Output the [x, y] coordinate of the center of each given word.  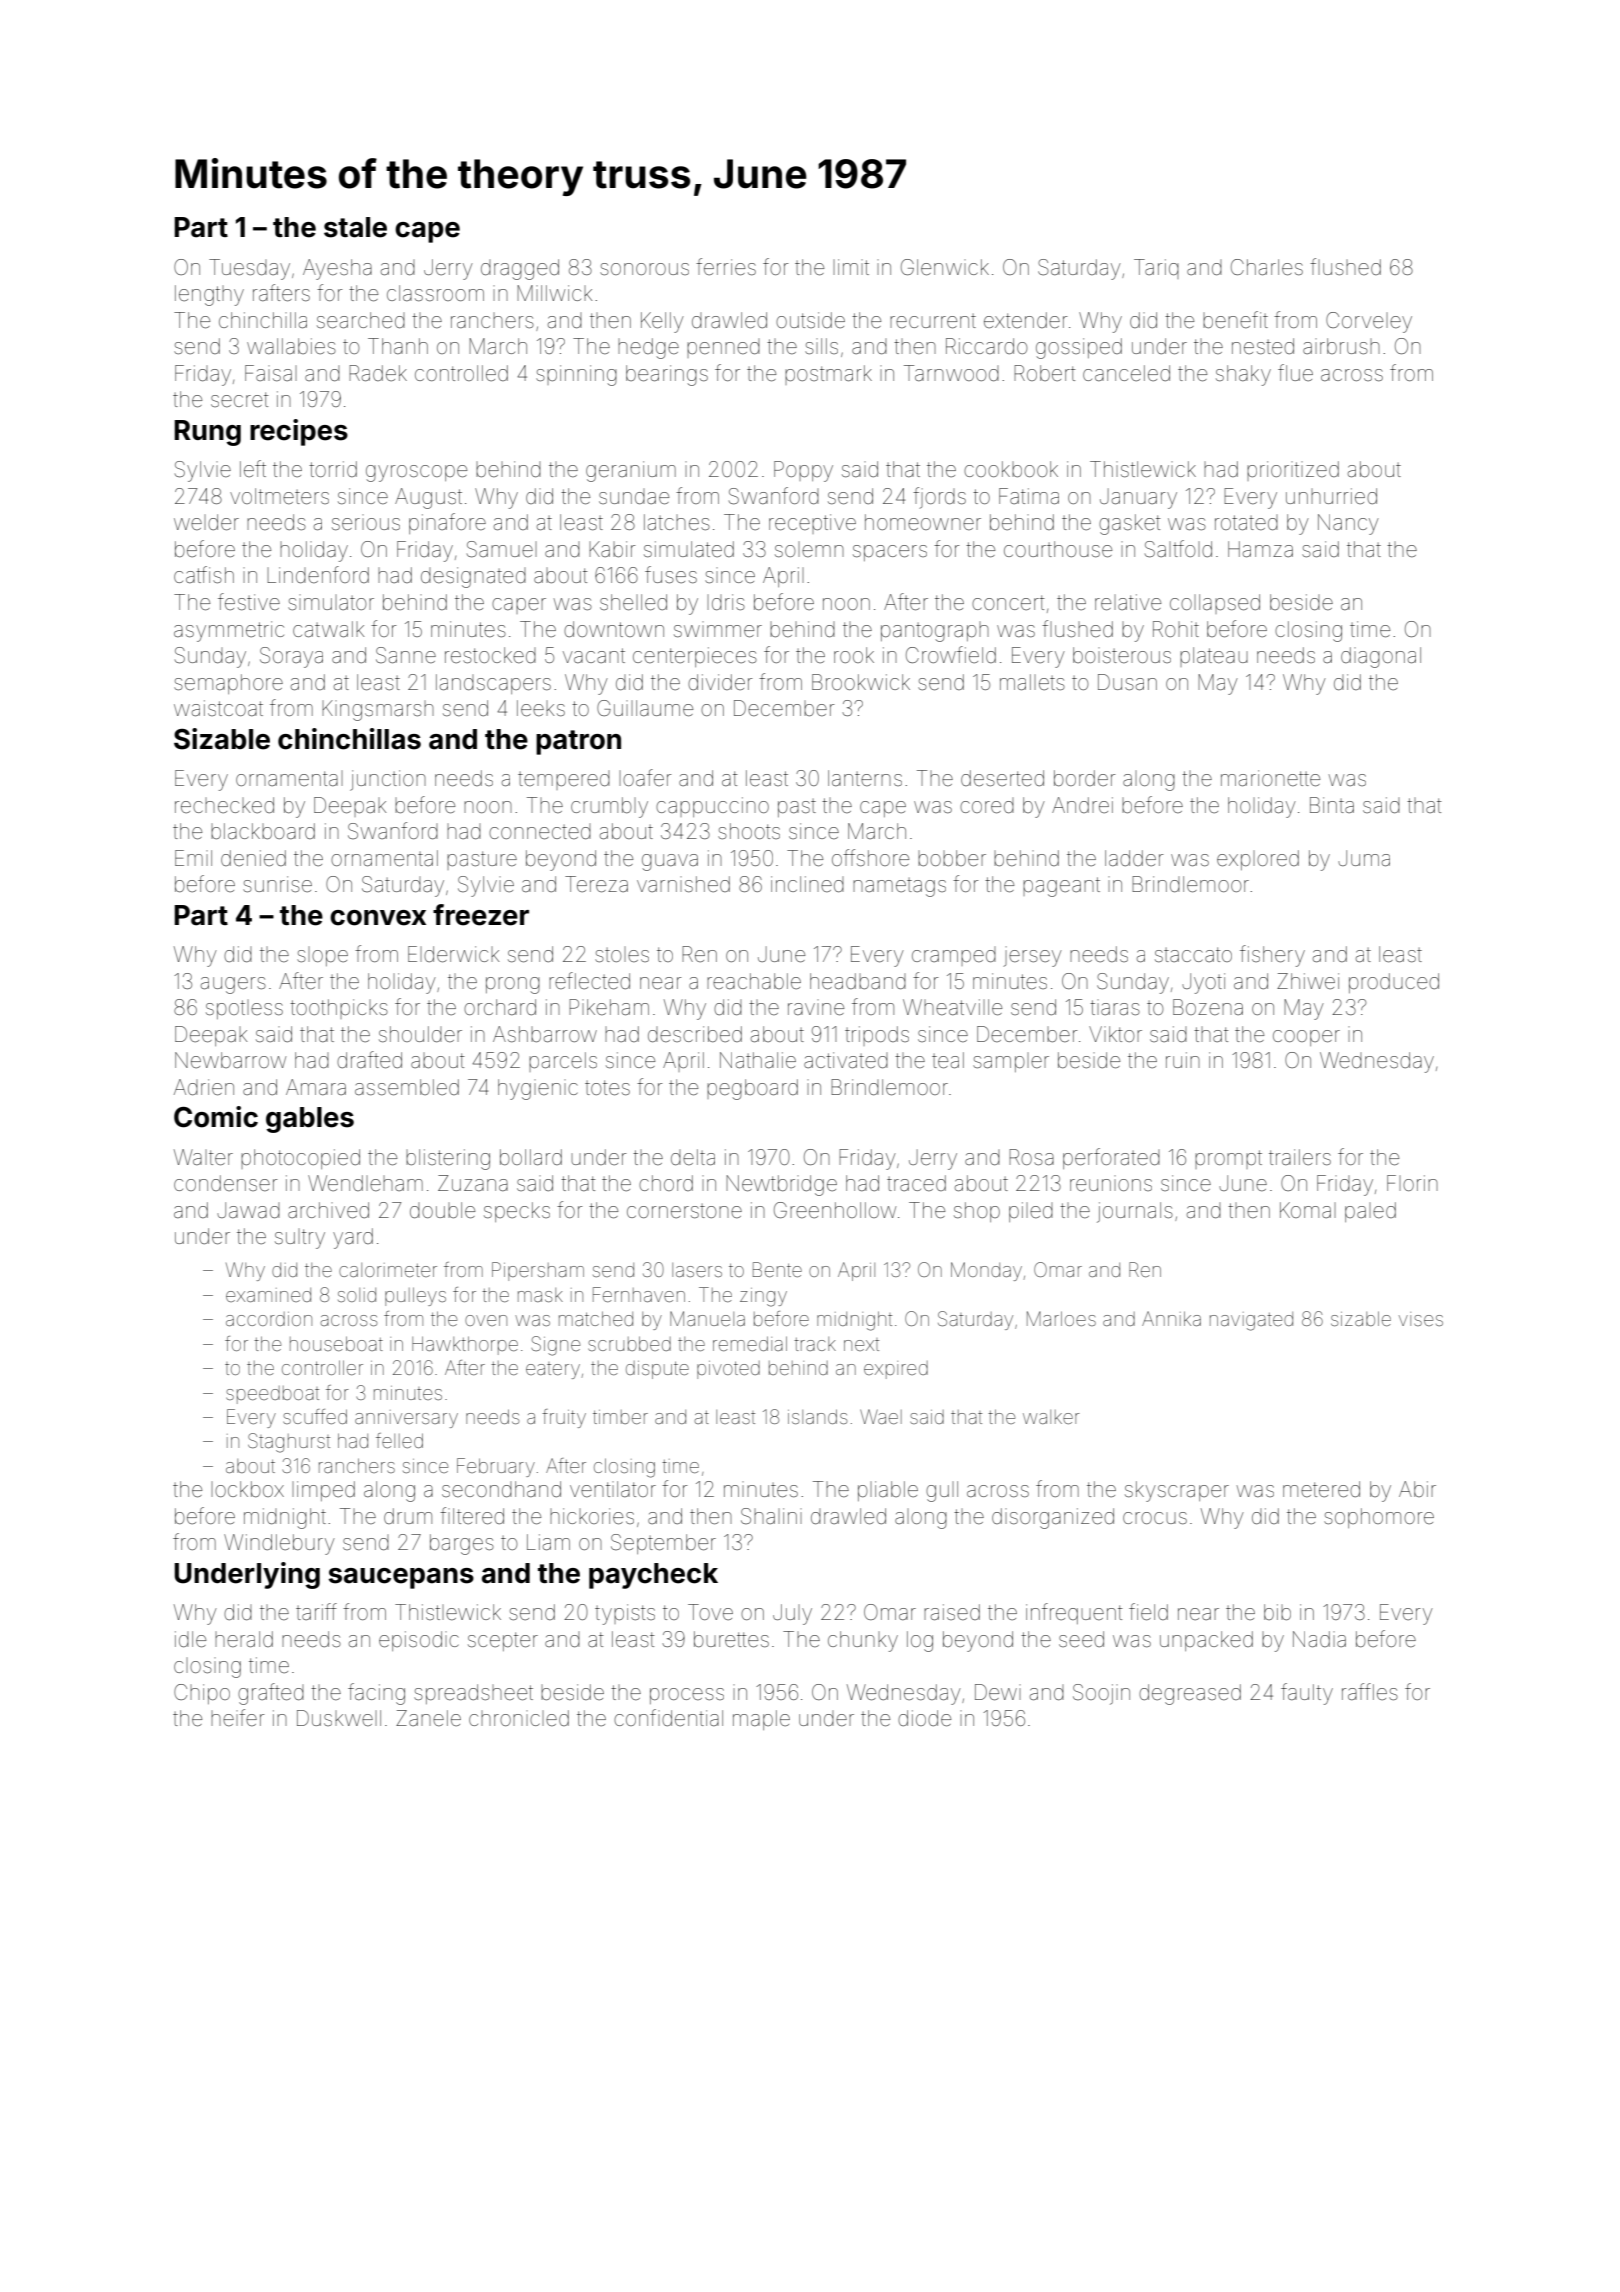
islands [817, 1416]
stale [355, 227]
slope [322, 956]
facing [376, 1694]
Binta [1332, 805]
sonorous [644, 269]
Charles [1267, 267]
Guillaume [645, 708]
